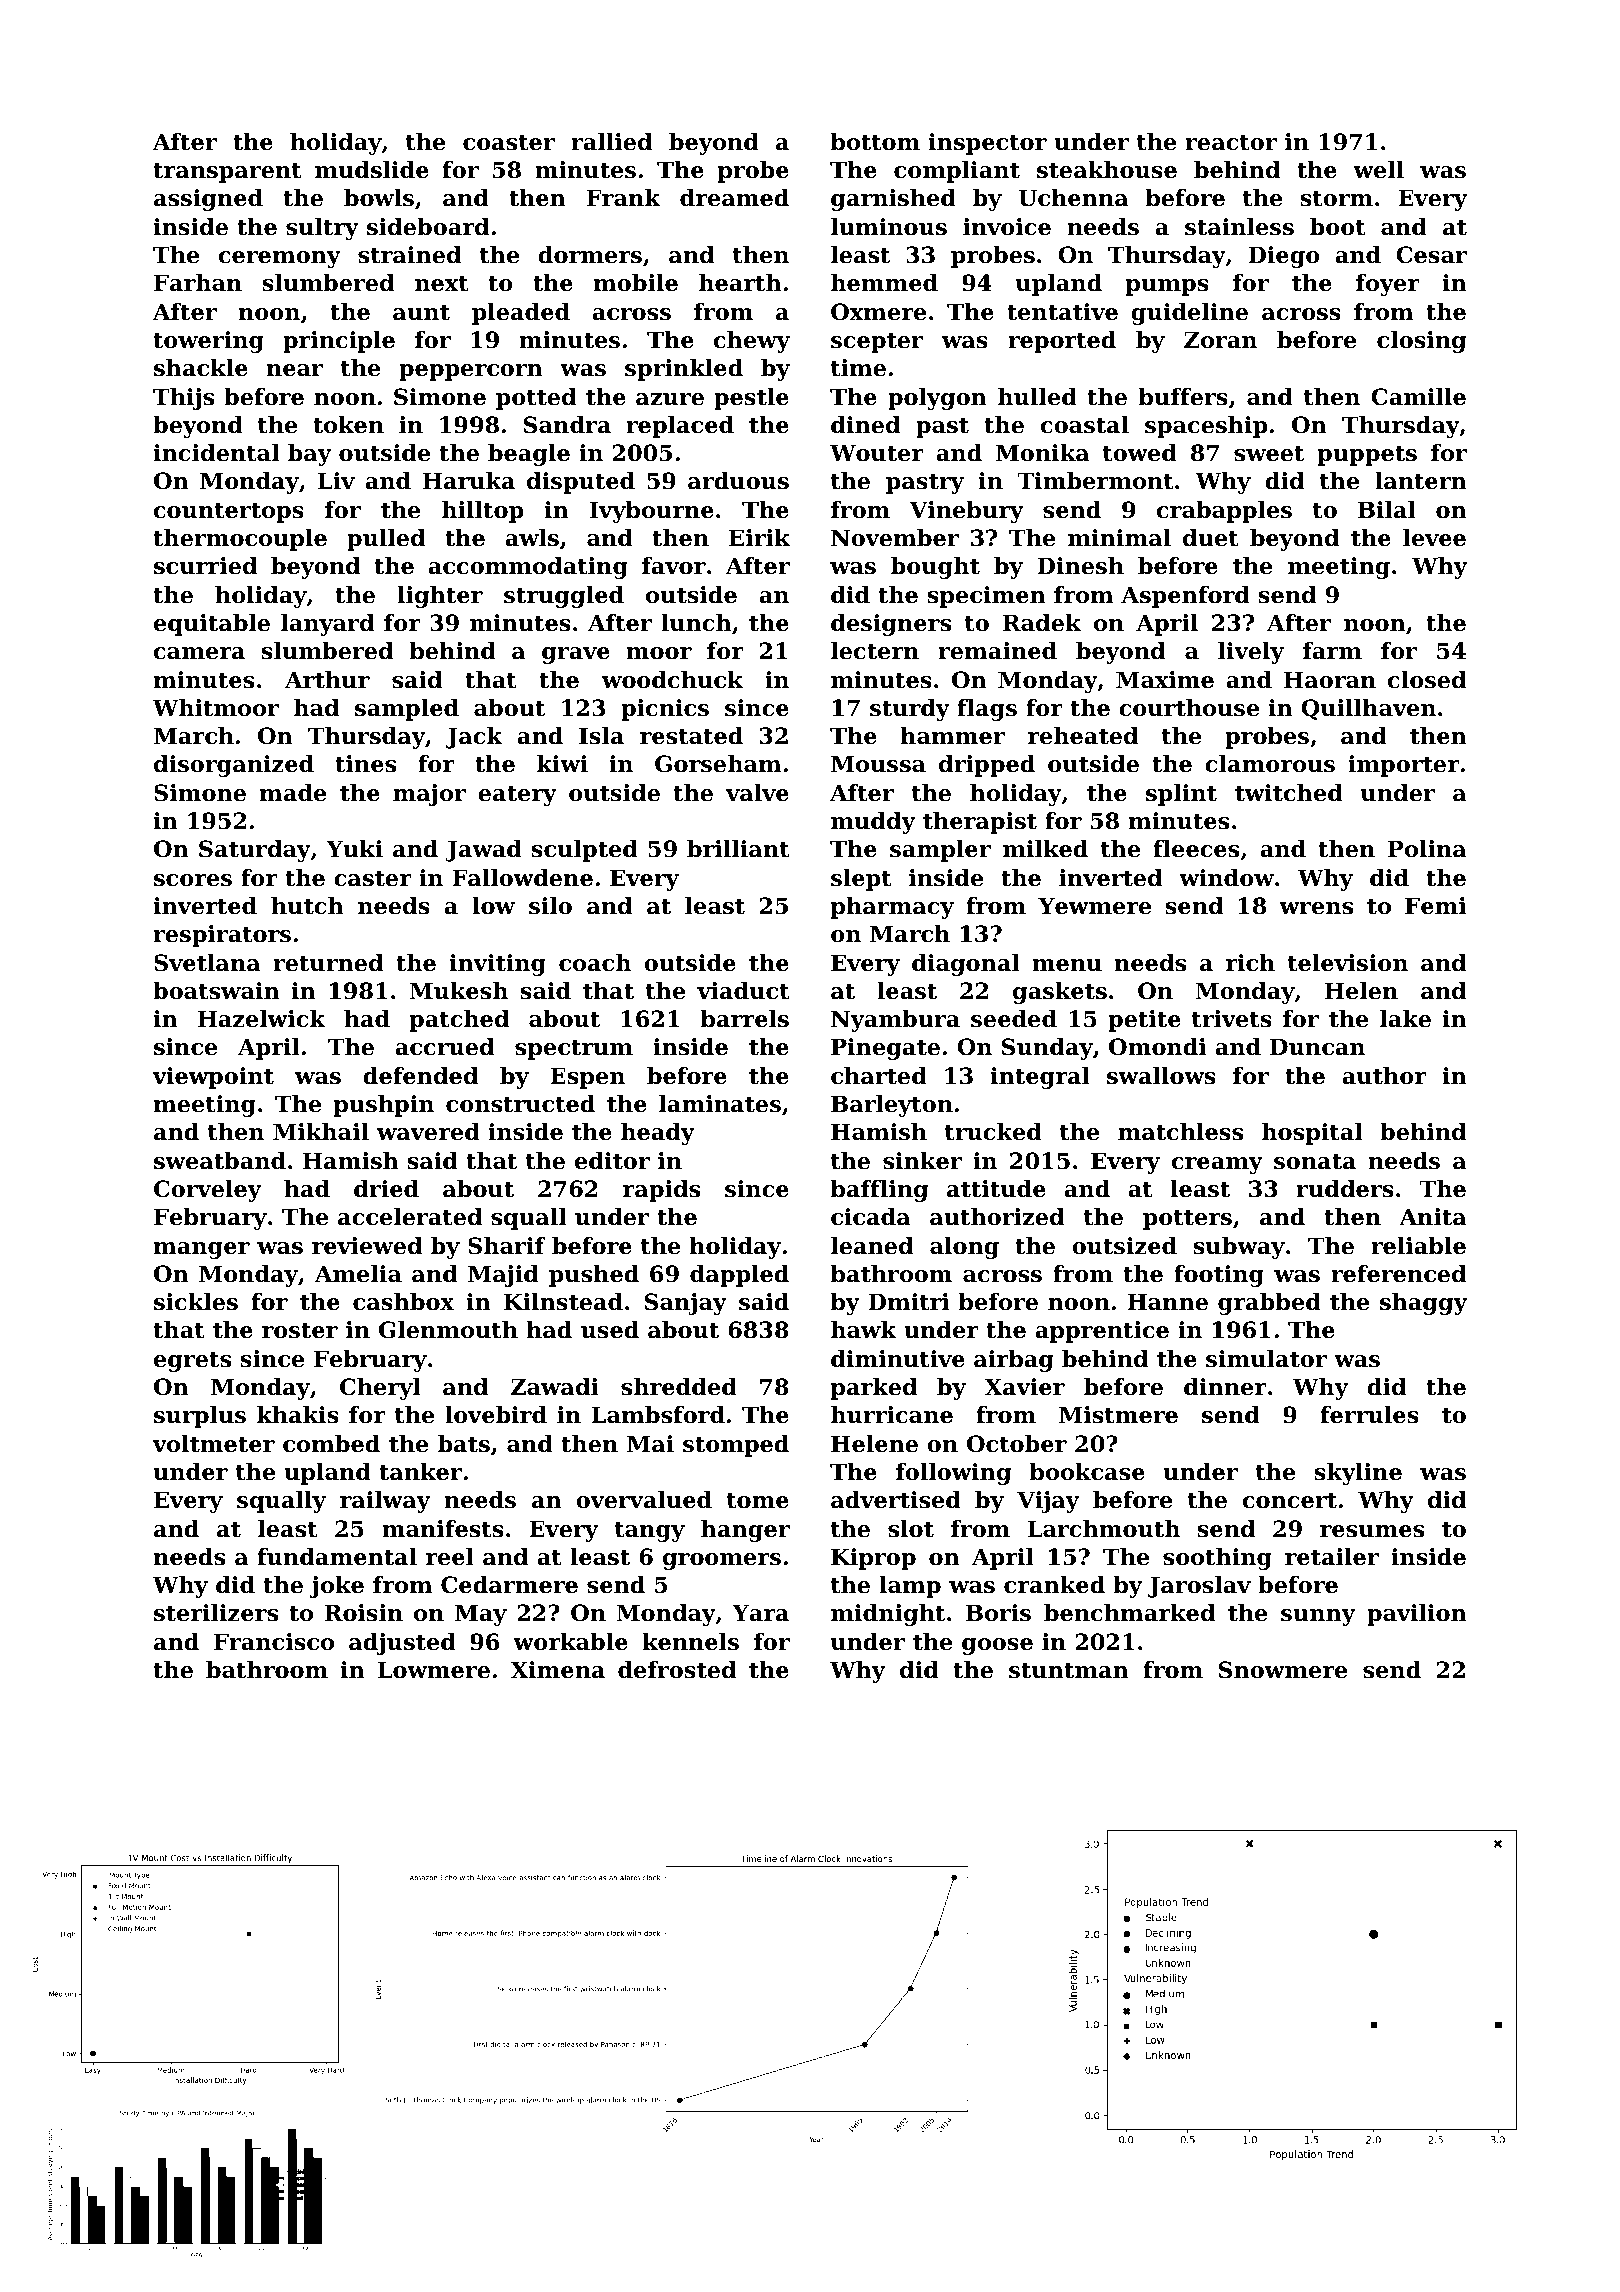  Describe the element at coordinates (517, 795) in the screenshot. I see `eatery` at that location.
